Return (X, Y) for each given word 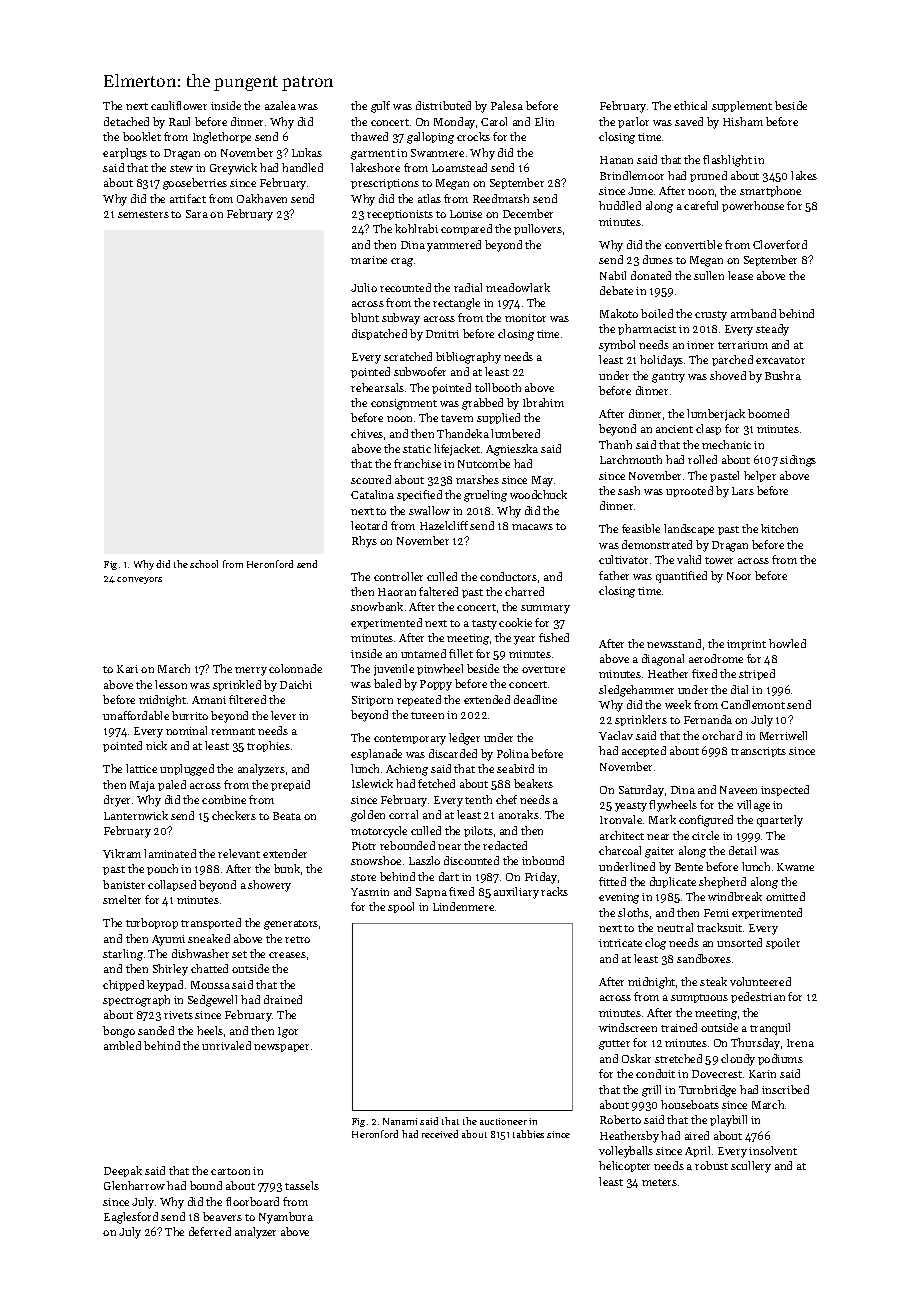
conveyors (139, 580)
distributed (443, 105)
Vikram (122, 853)
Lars (743, 491)
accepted (644, 751)
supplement (742, 106)
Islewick (372, 783)
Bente (689, 867)
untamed (423, 653)
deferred (210, 1231)
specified (419, 495)
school (204, 564)
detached (126, 121)
